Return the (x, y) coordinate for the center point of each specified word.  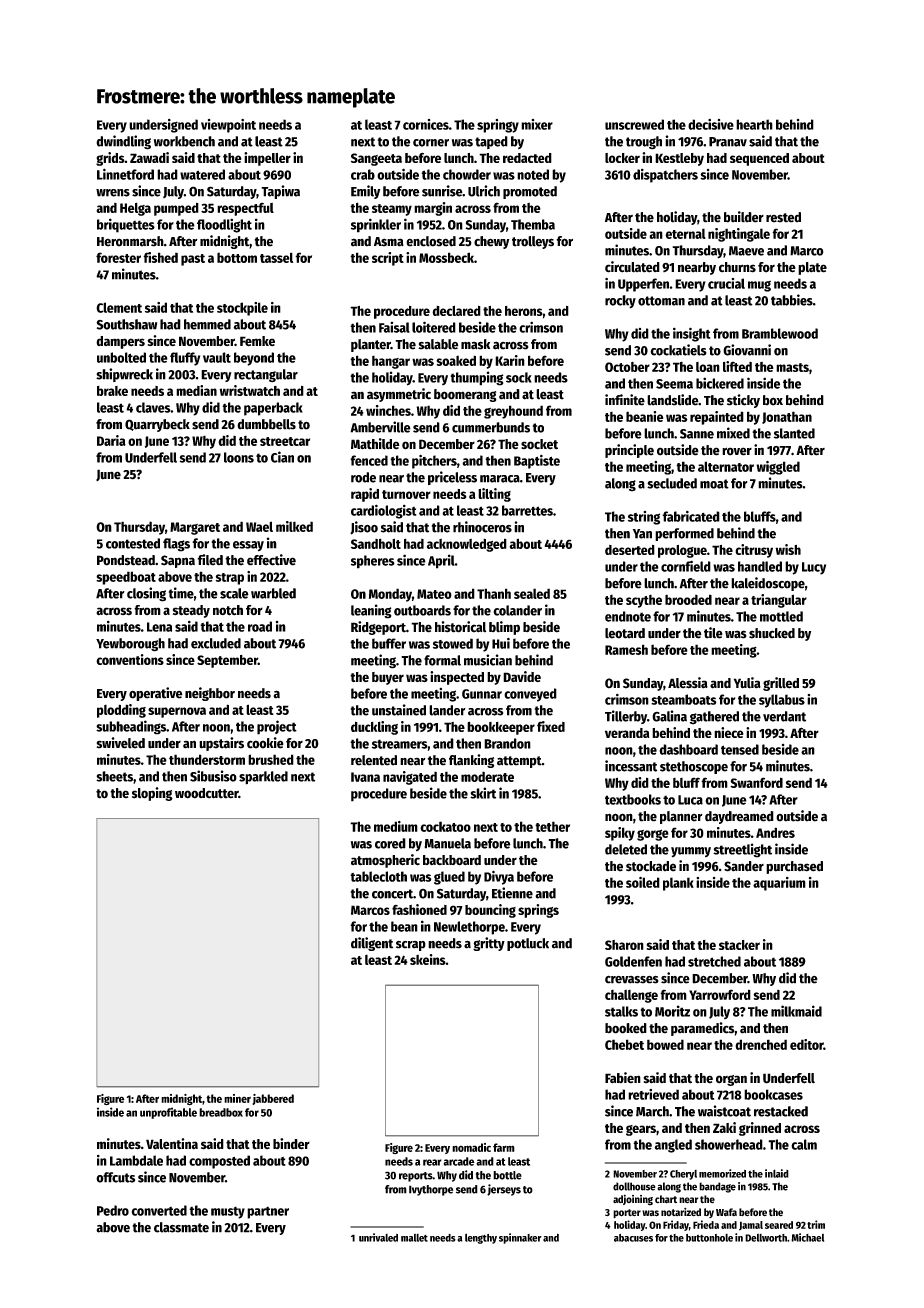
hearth (754, 124)
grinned (760, 1129)
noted (533, 174)
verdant (784, 716)
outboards (422, 610)
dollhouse (634, 1186)
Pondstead (126, 560)
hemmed (207, 324)
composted (219, 1162)
